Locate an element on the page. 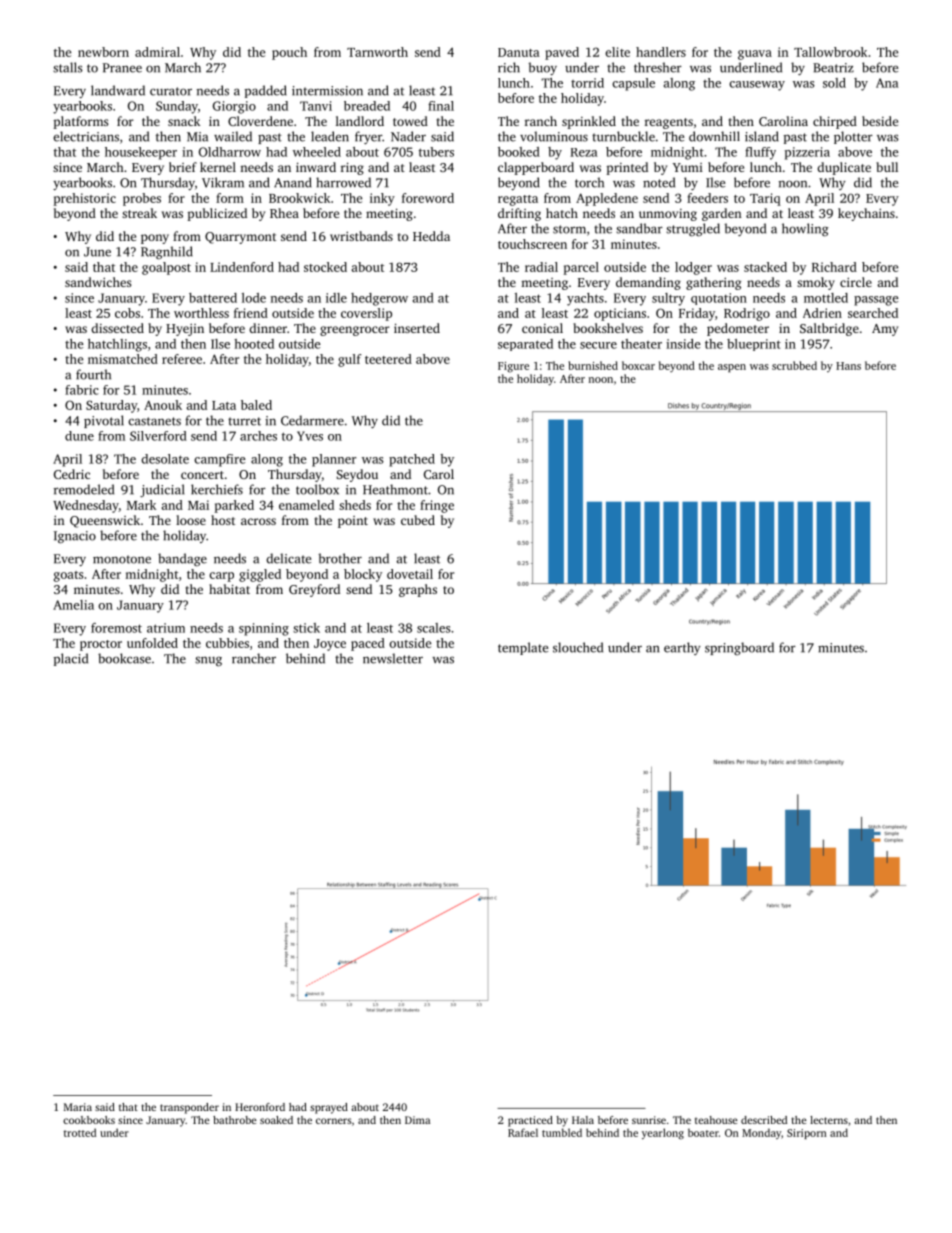 The image size is (952, 1233). duplicate is located at coordinates (844, 168).
